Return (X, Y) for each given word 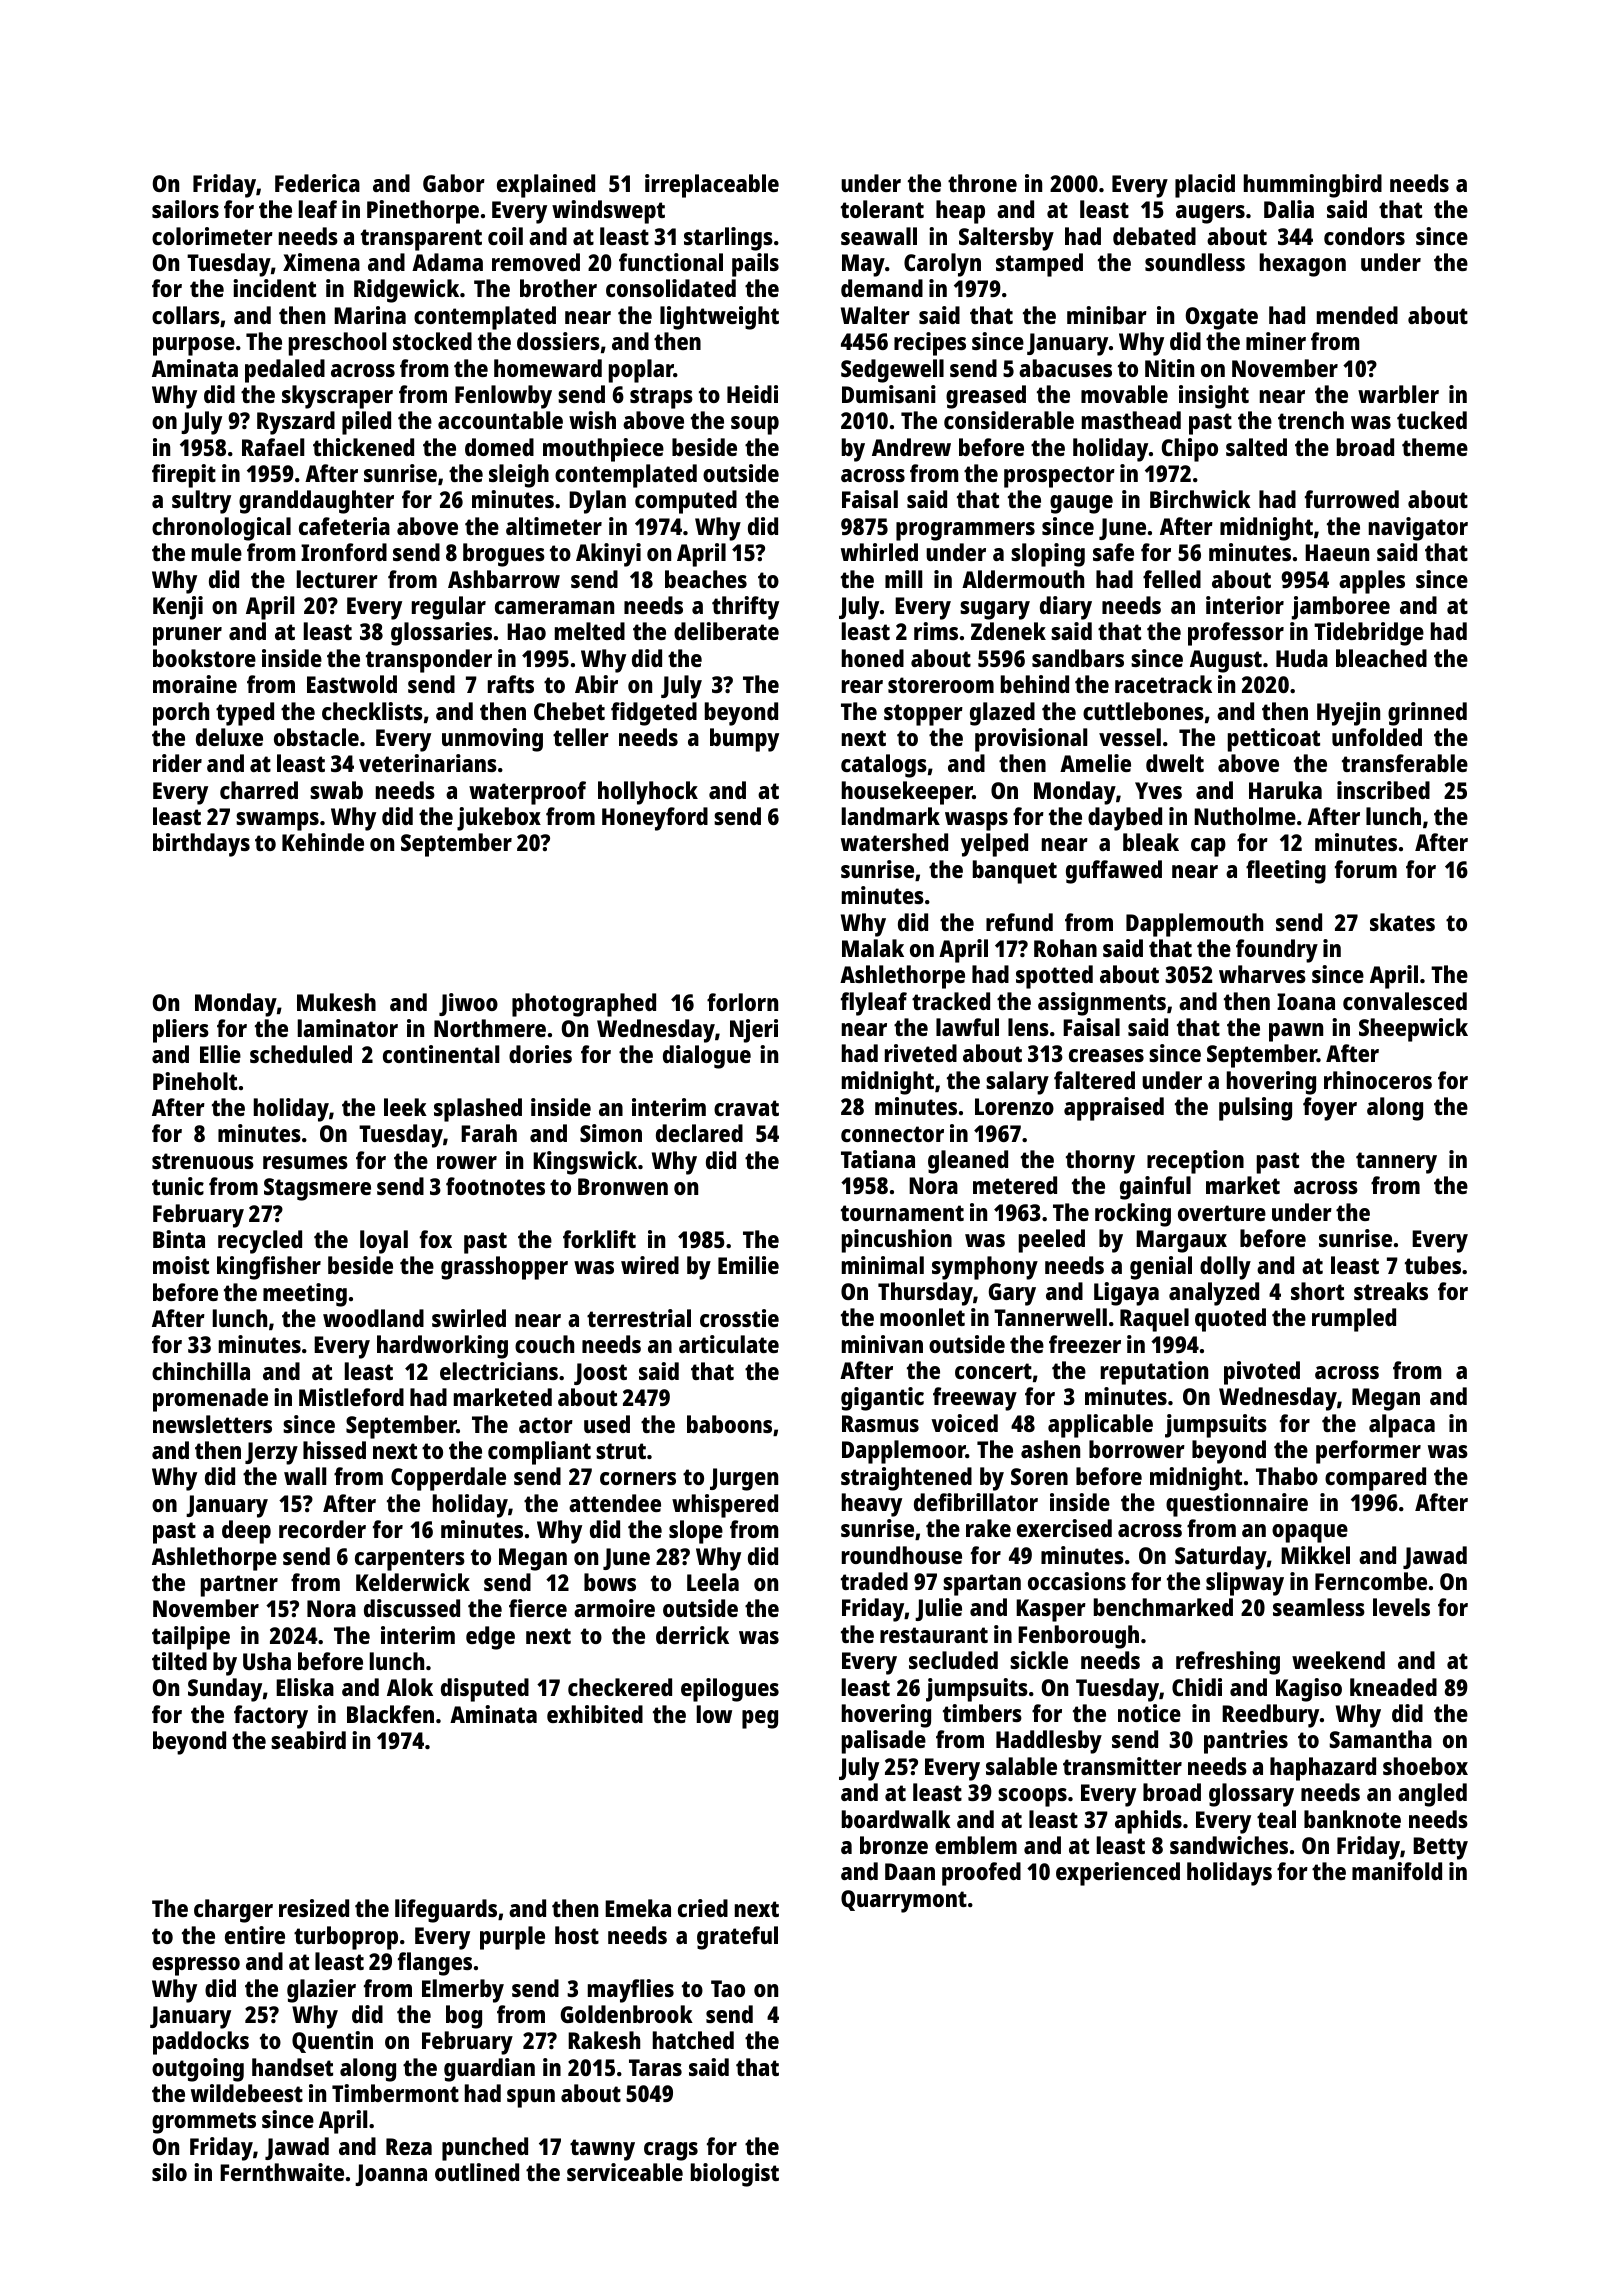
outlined (477, 2172)
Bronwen (623, 1186)
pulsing (1255, 1109)
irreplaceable (712, 186)
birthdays (201, 845)
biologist (735, 2175)
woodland (373, 1318)
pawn (1296, 1032)
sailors (185, 209)
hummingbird (1313, 186)
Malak (873, 948)
